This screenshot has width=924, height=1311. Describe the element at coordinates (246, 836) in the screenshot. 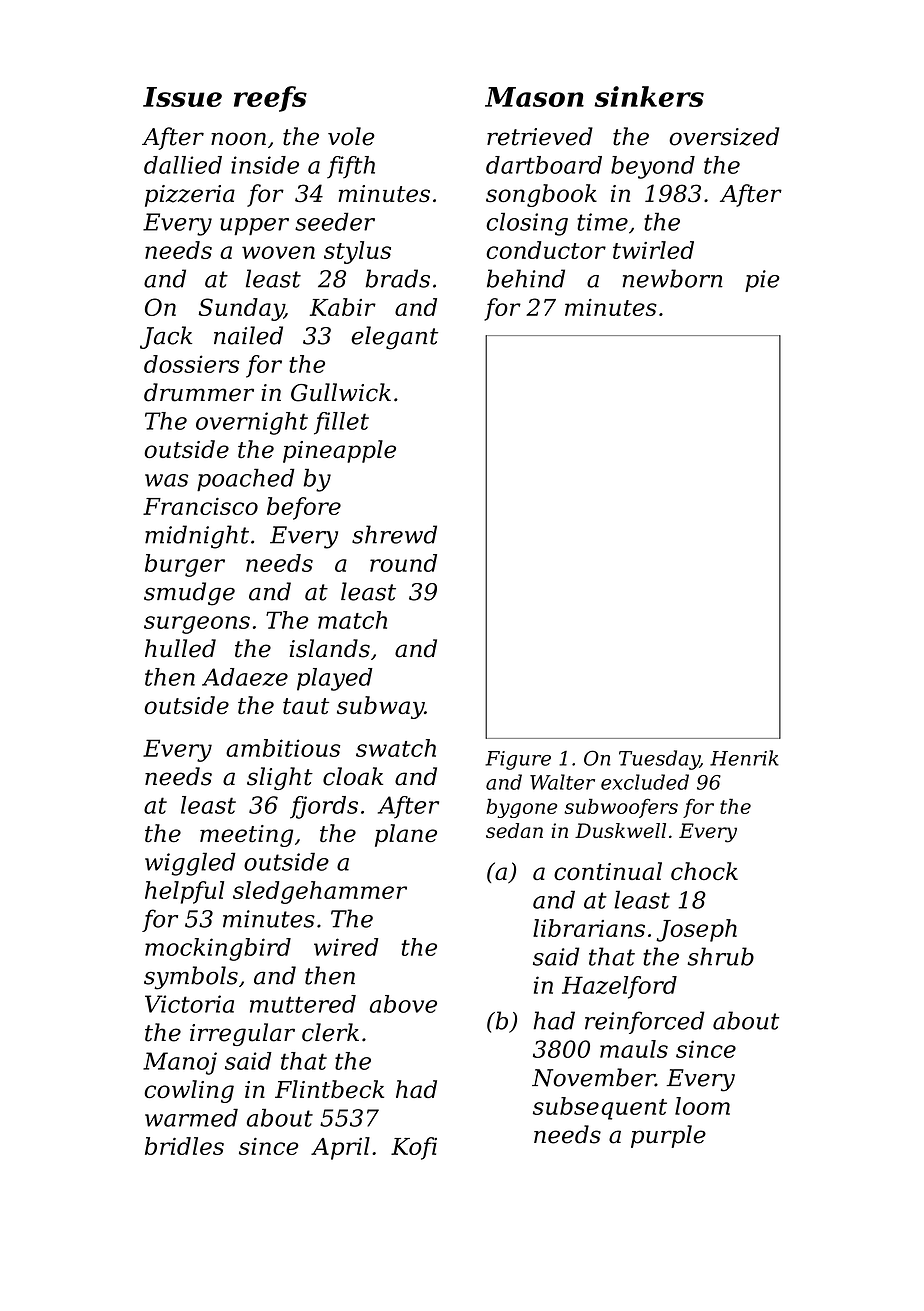

I see `meeting` at that location.
